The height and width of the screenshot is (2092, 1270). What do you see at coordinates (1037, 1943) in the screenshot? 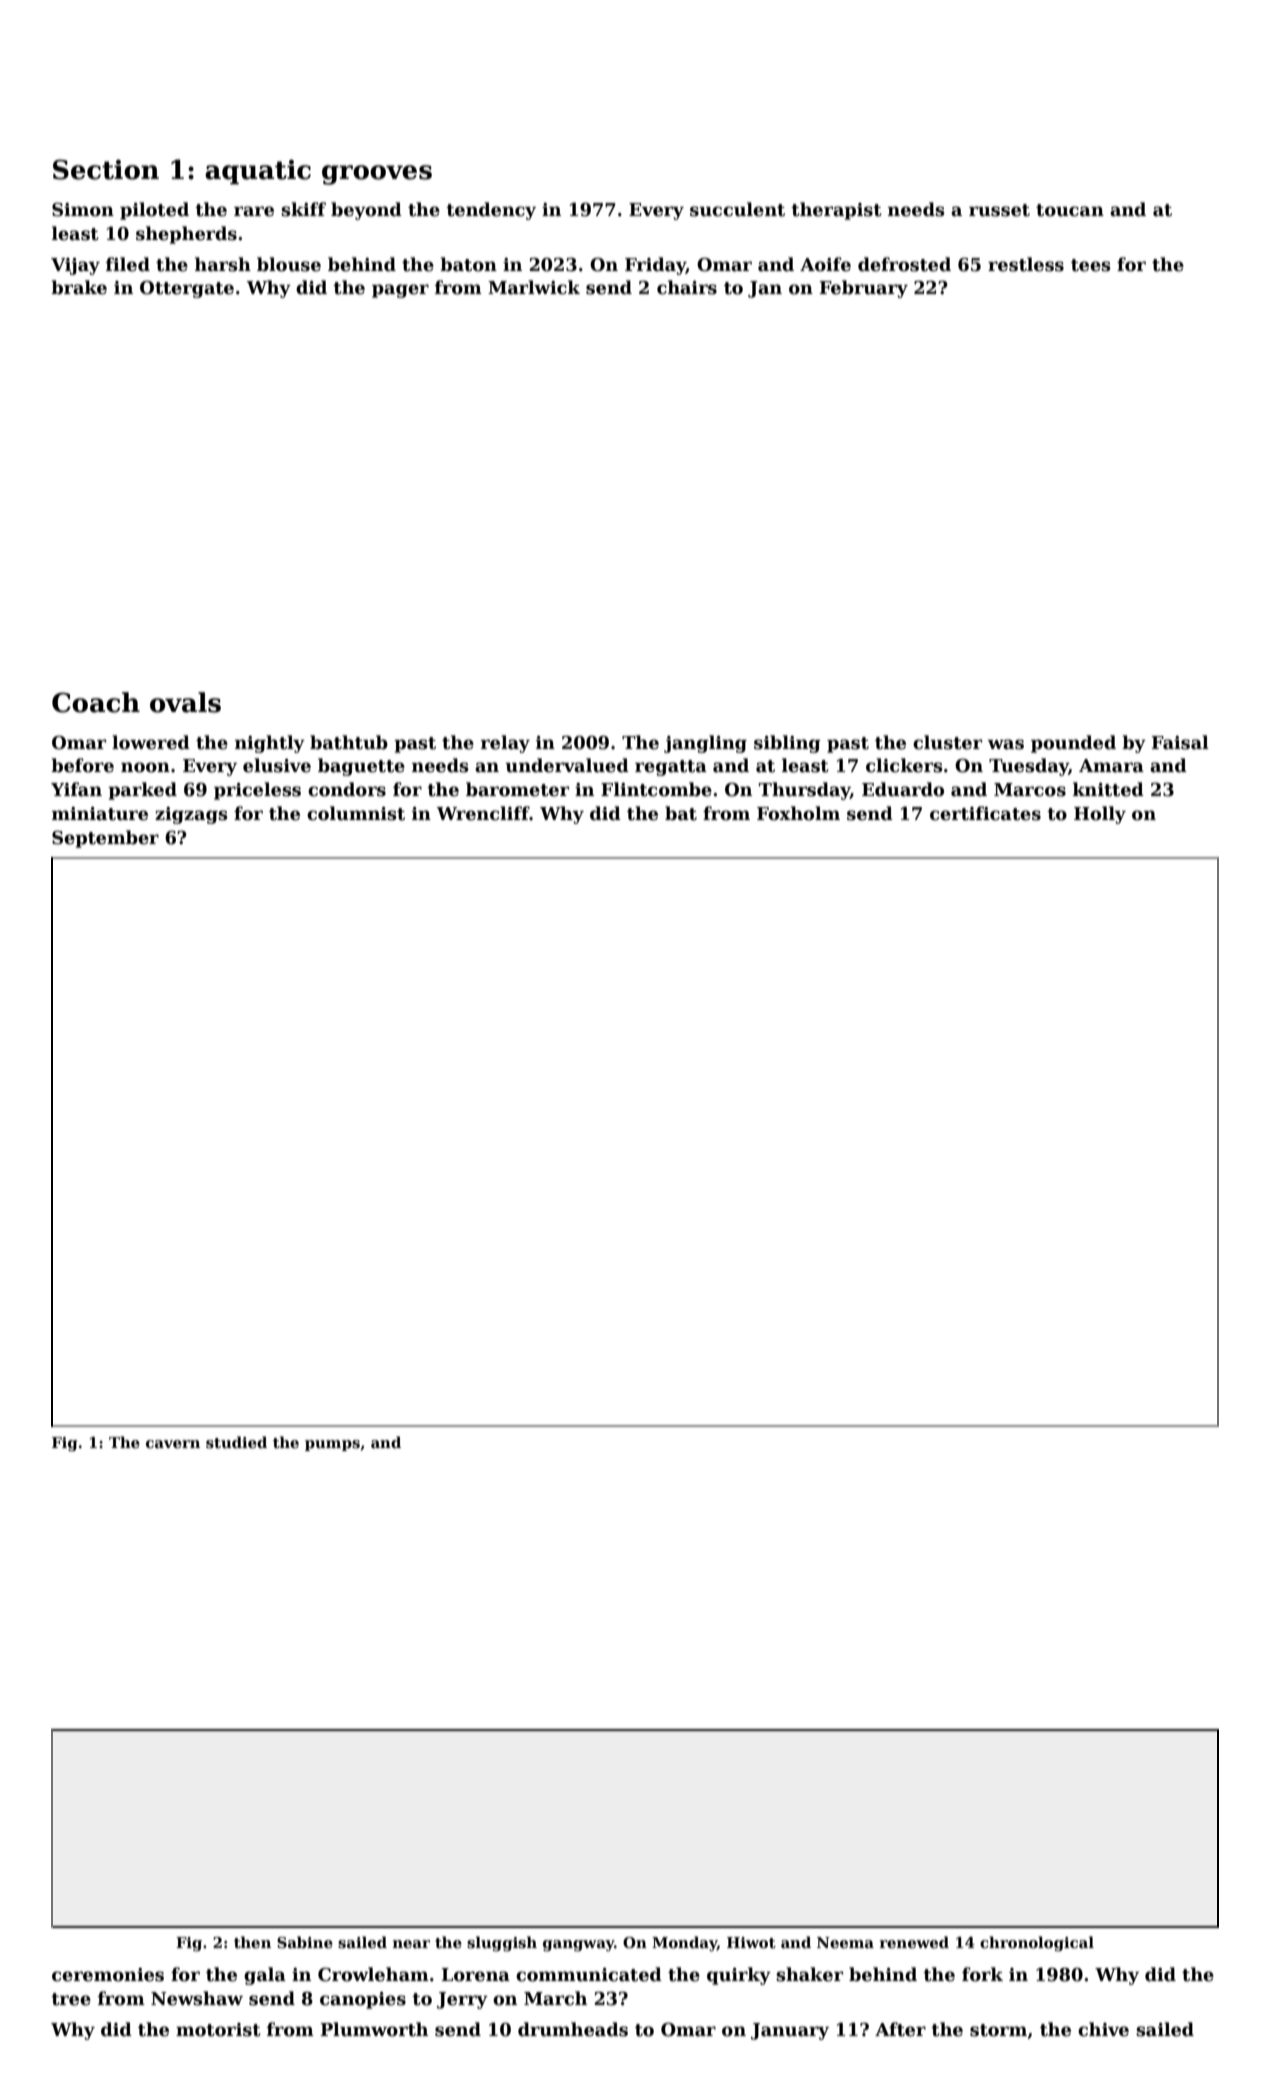
I see `chronological` at bounding box center [1037, 1943].
